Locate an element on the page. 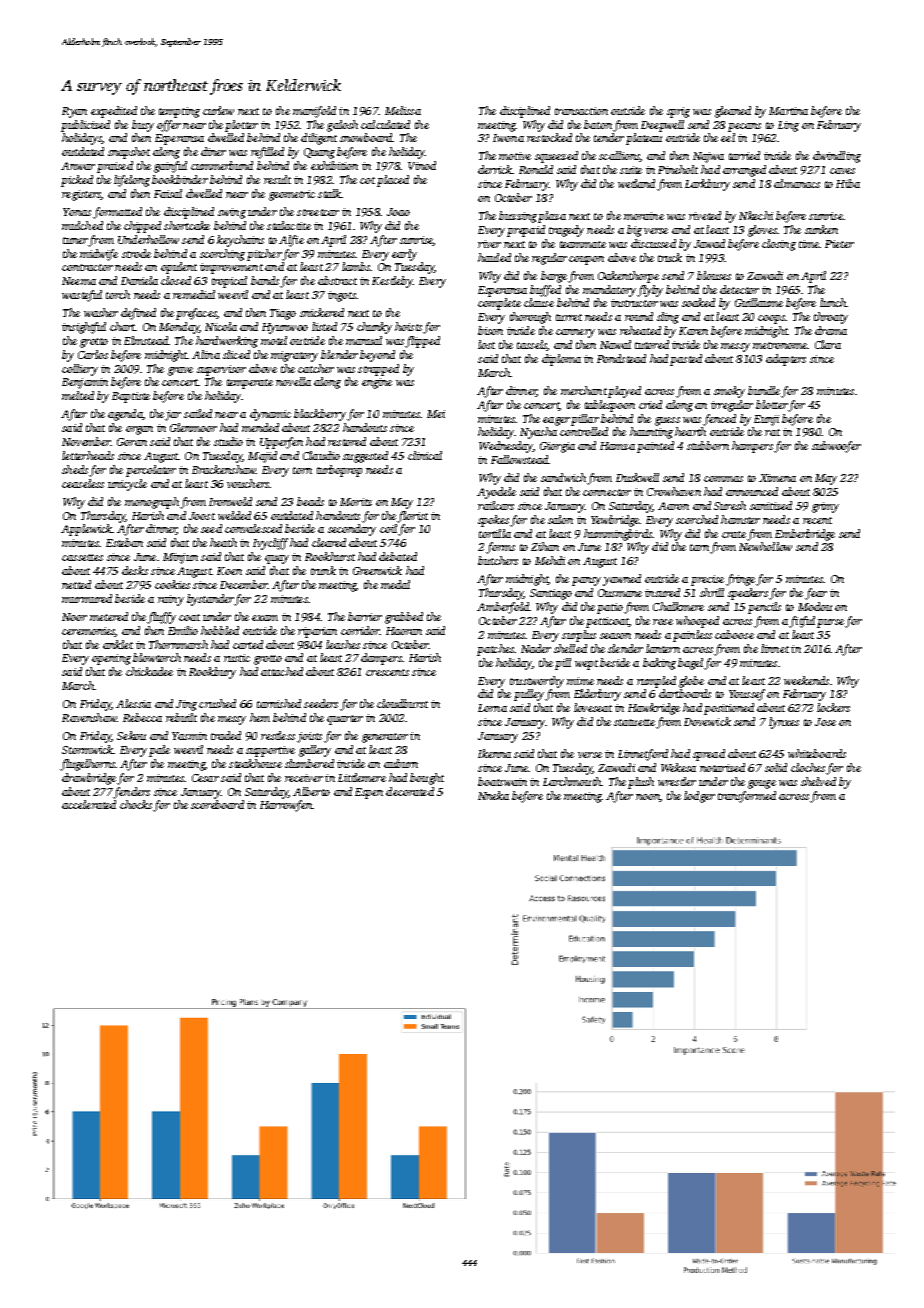  Dovewick is located at coordinates (707, 721).
